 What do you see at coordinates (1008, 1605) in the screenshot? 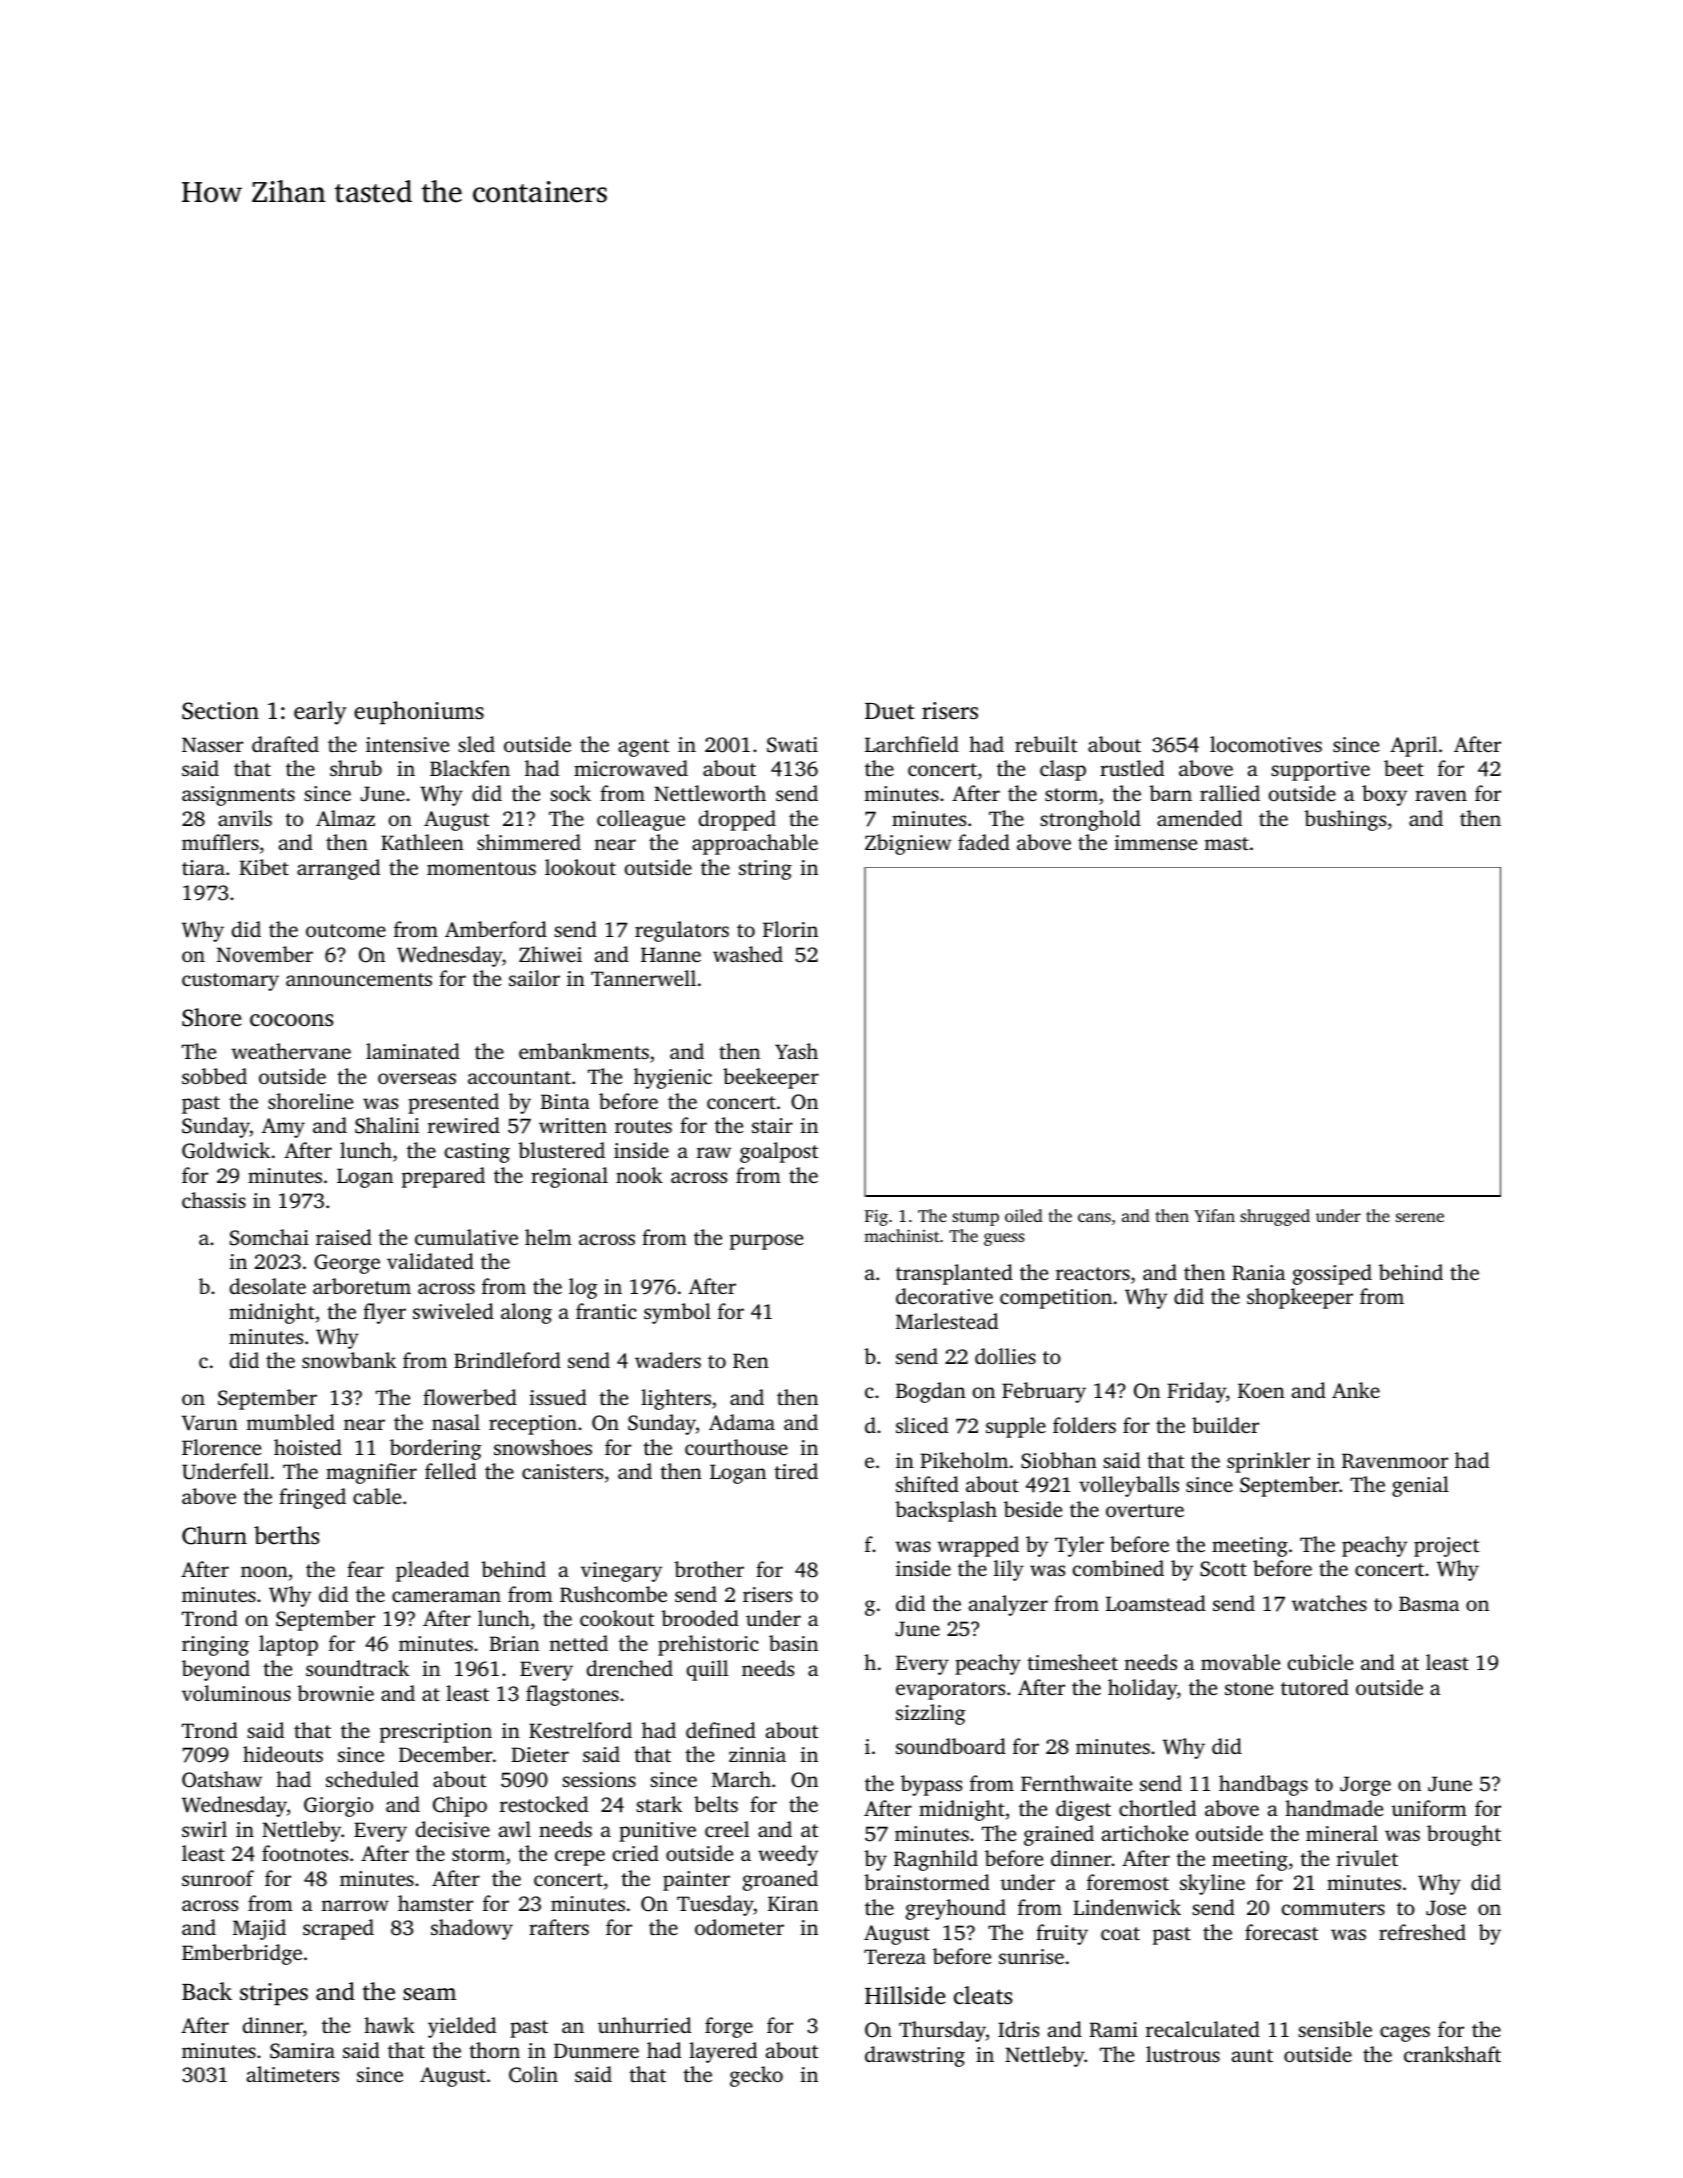
I see `analyzer` at bounding box center [1008, 1605].
